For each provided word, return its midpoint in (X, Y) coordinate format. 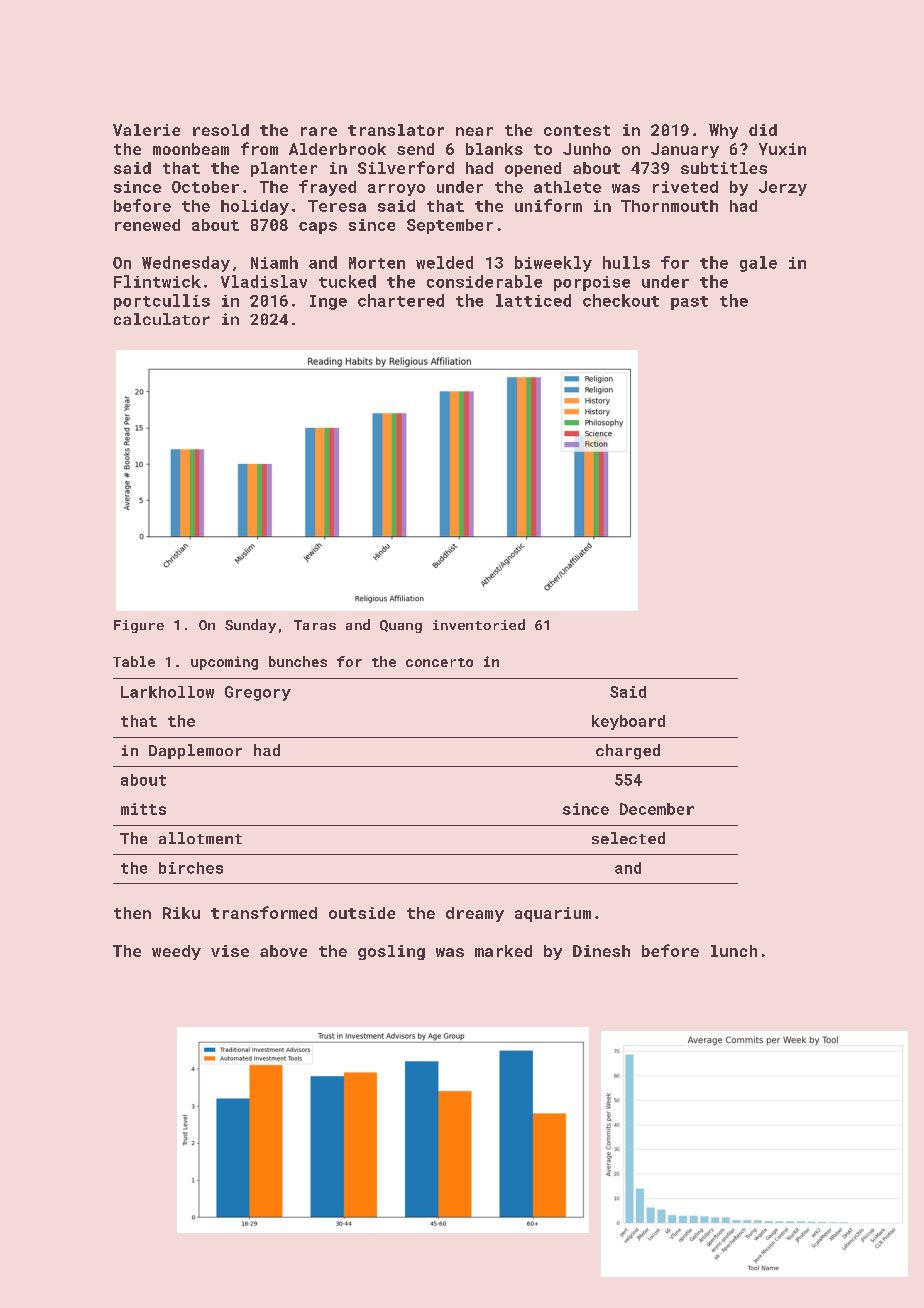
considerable (484, 281)
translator (396, 130)
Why (723, 131)
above (283, 951)
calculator (162, 319)
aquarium (553, 914)
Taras (315, 625)
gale (758, 264)
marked (503, 951)
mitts (143, 809)
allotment (200, 838)
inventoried (479, 624)
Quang (401, 626)
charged (628, 752)
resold (221, 130)
